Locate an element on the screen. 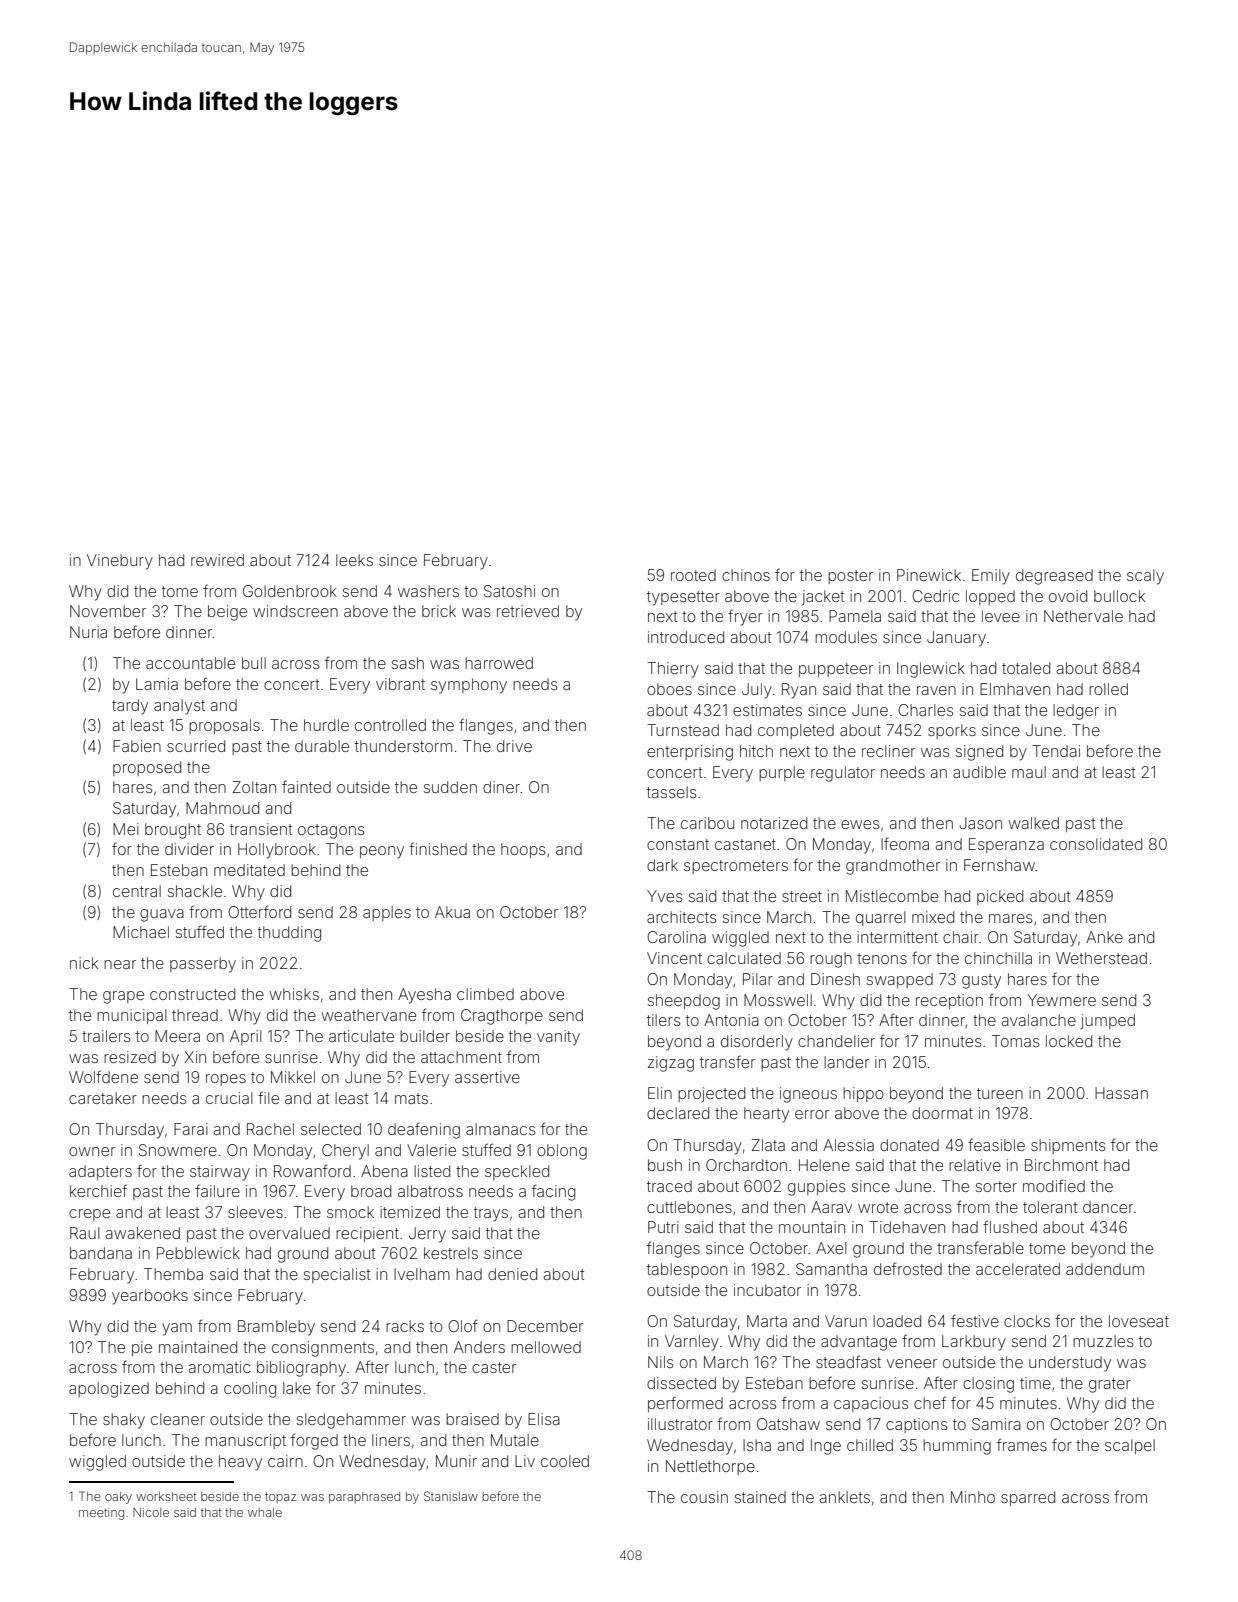  Satoshi is located at coordinates (509, 591).
